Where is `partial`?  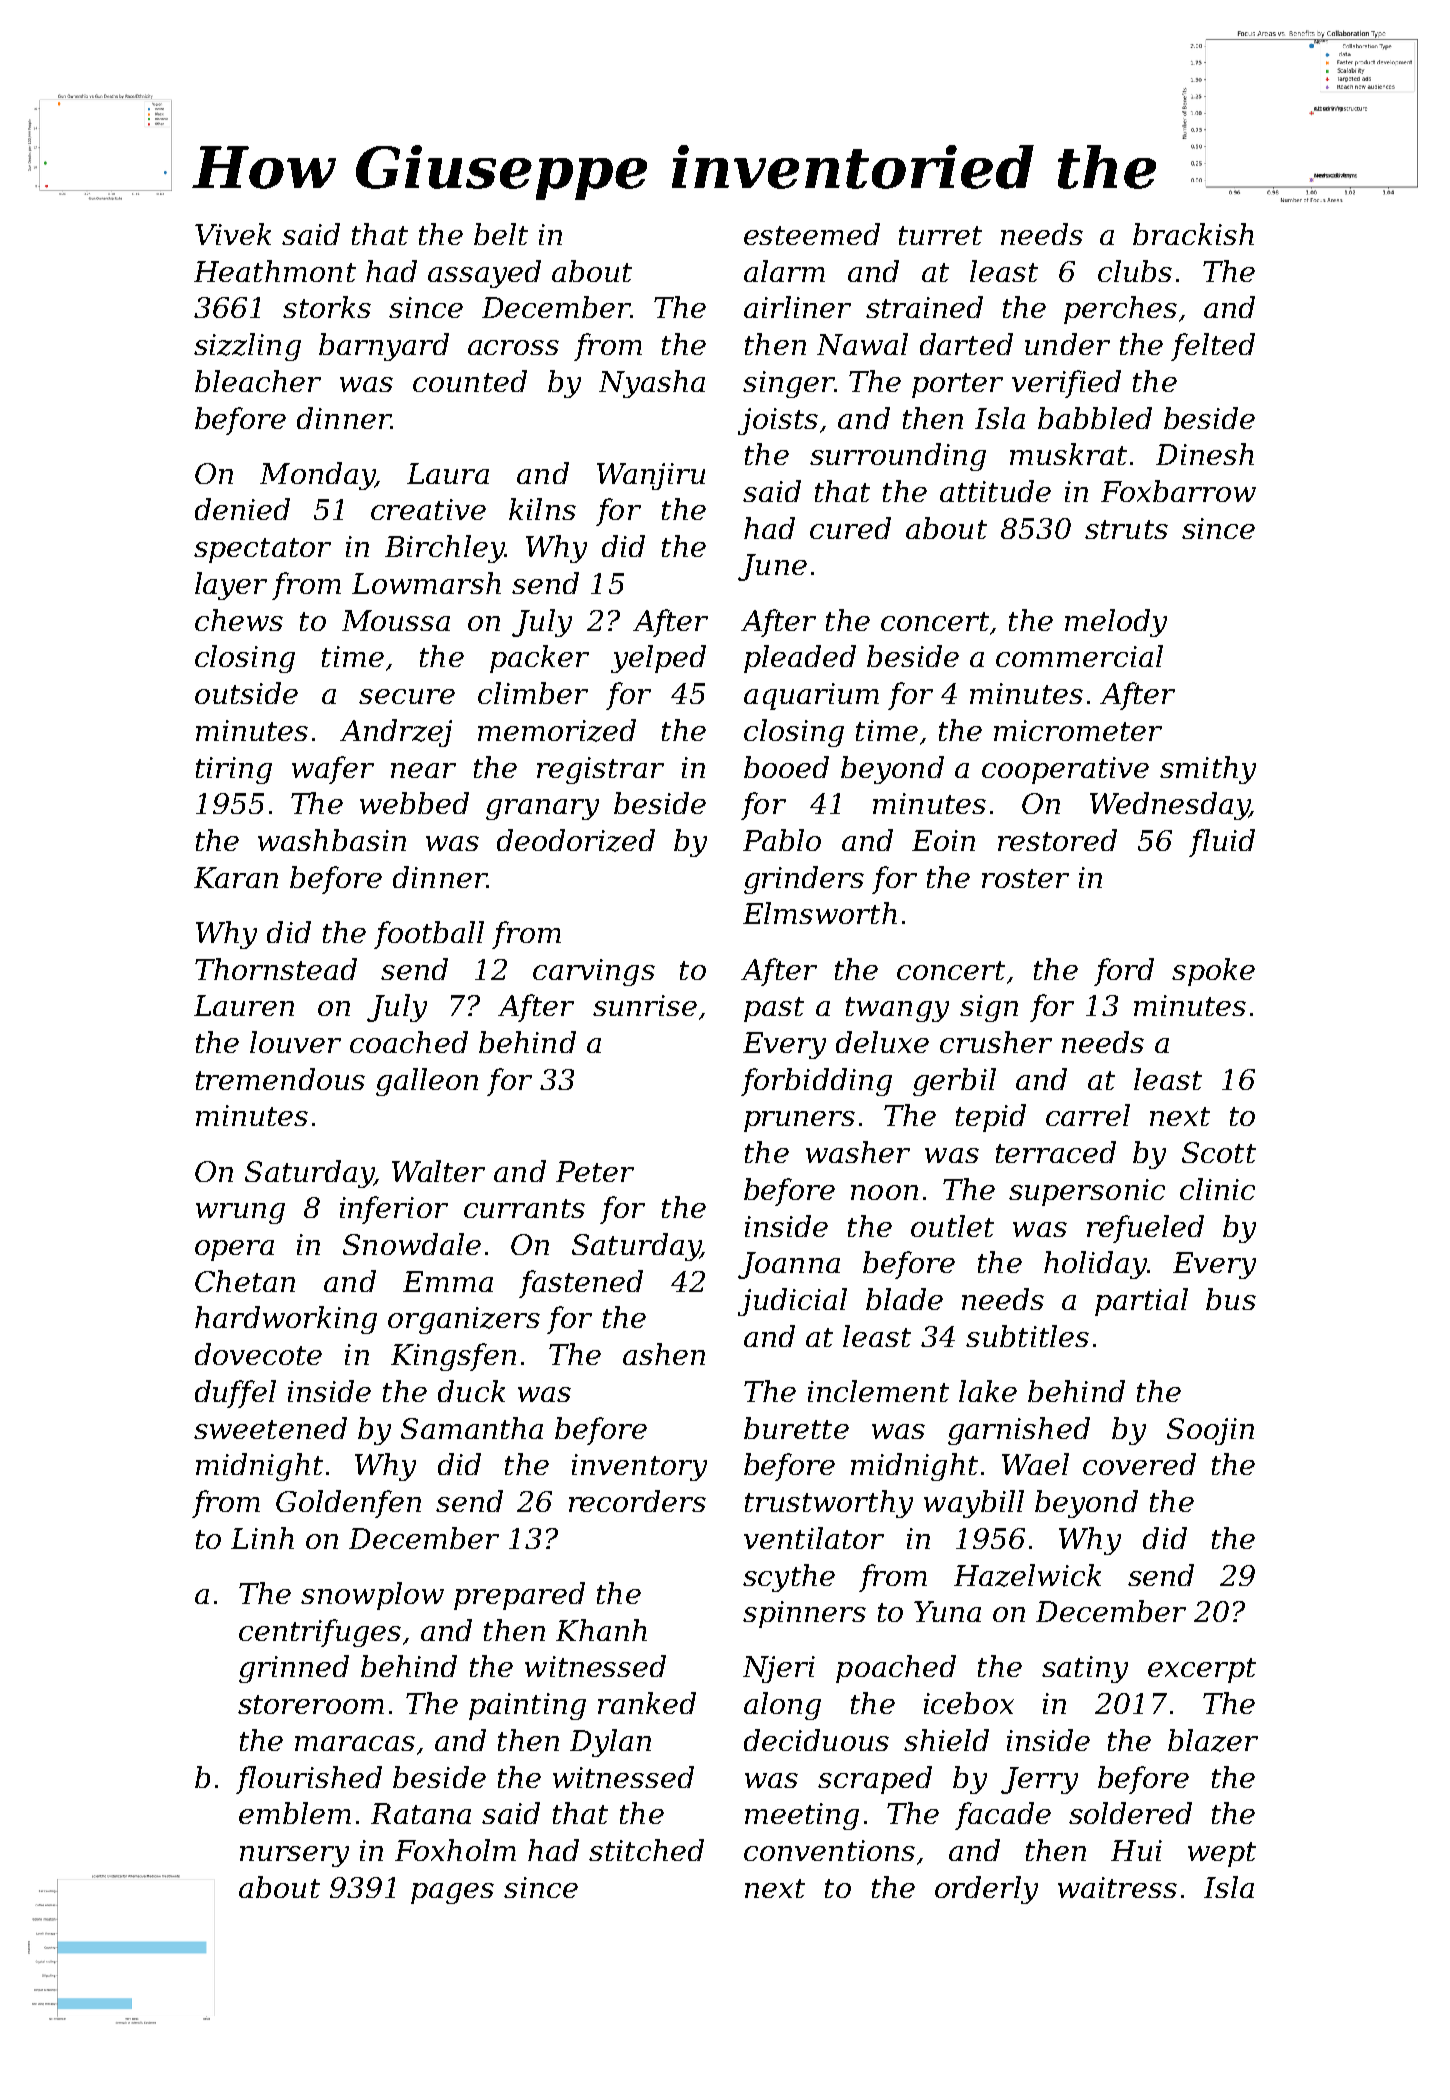
partial is located at coordinates (1141, 1302).
